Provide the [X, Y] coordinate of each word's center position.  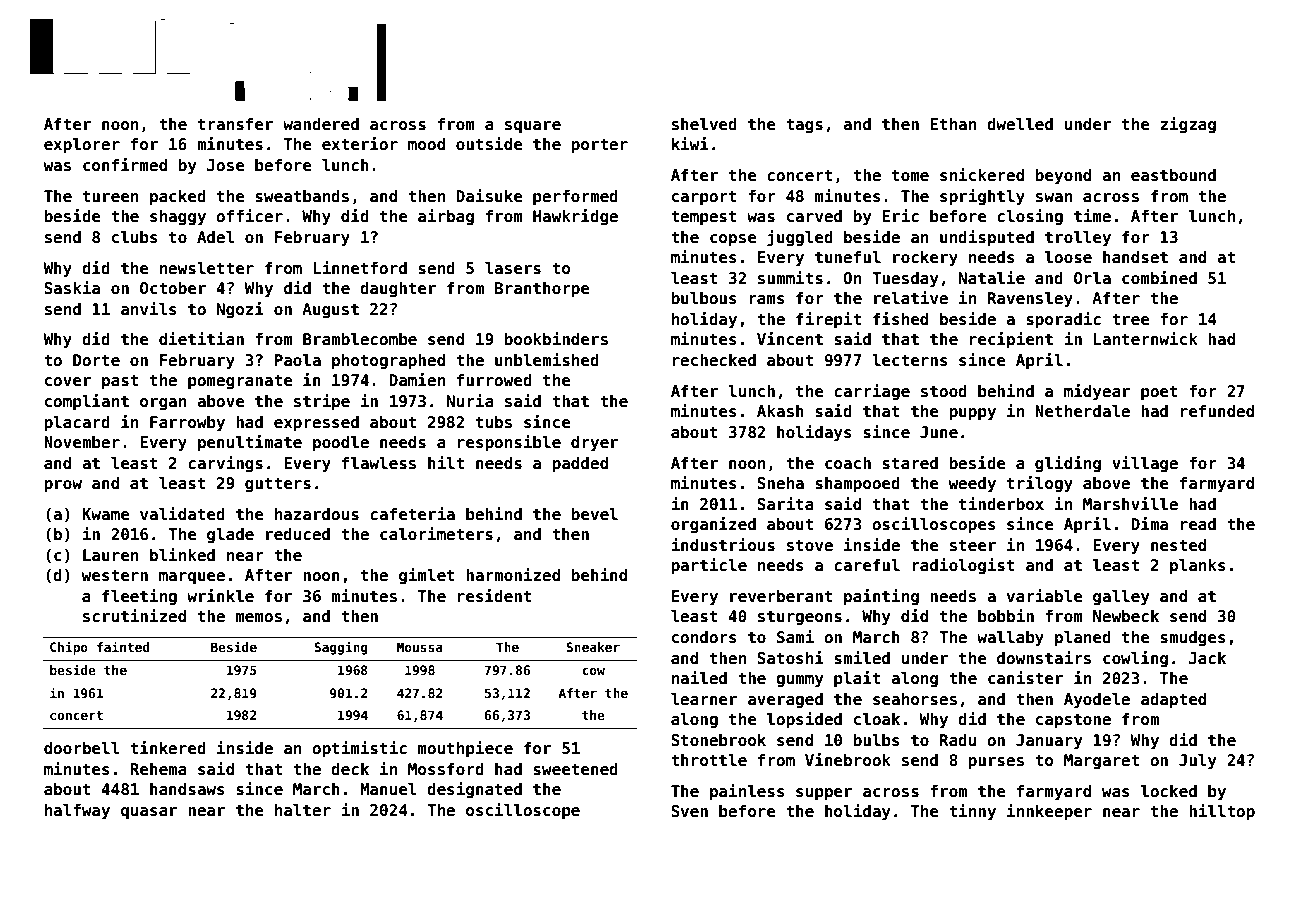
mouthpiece [465, 749]
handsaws [187, 789]
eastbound [1173, 175]
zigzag [1188, 125]
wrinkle [220, 595]
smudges [1193, 638]
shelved [704, 124]
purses [996, 763]
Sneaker [593, 647]
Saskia [72, 288]
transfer [235, 124]
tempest [704, 218]
